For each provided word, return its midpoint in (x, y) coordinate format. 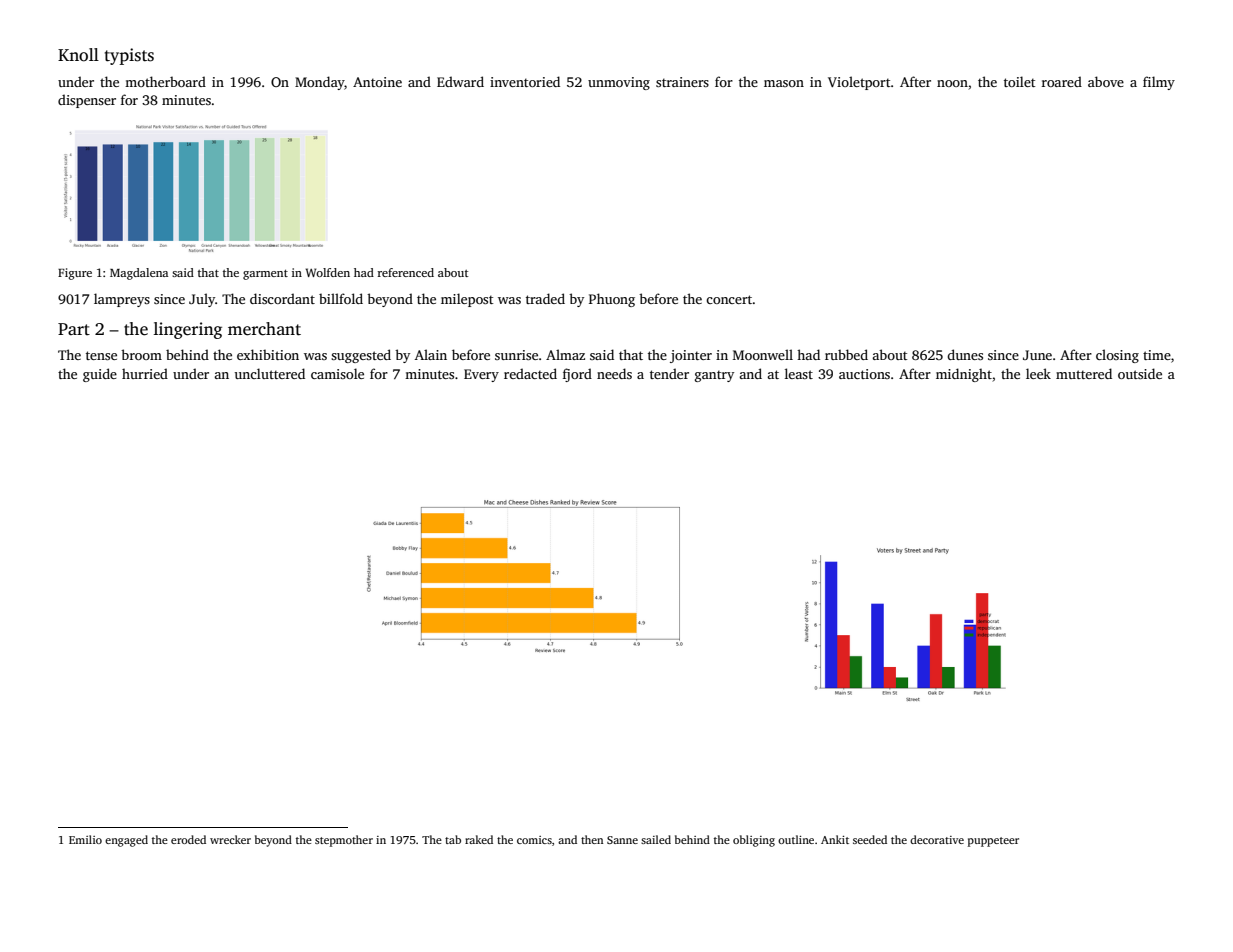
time (1157, 355)
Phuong (612, 300)
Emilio (85, 839)
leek (1038, 373)
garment (265, 275)
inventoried (525, 81)
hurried (145, 373)
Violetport (859, 83)
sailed (656, 839)
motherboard (165, 81)
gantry (714, 376)
